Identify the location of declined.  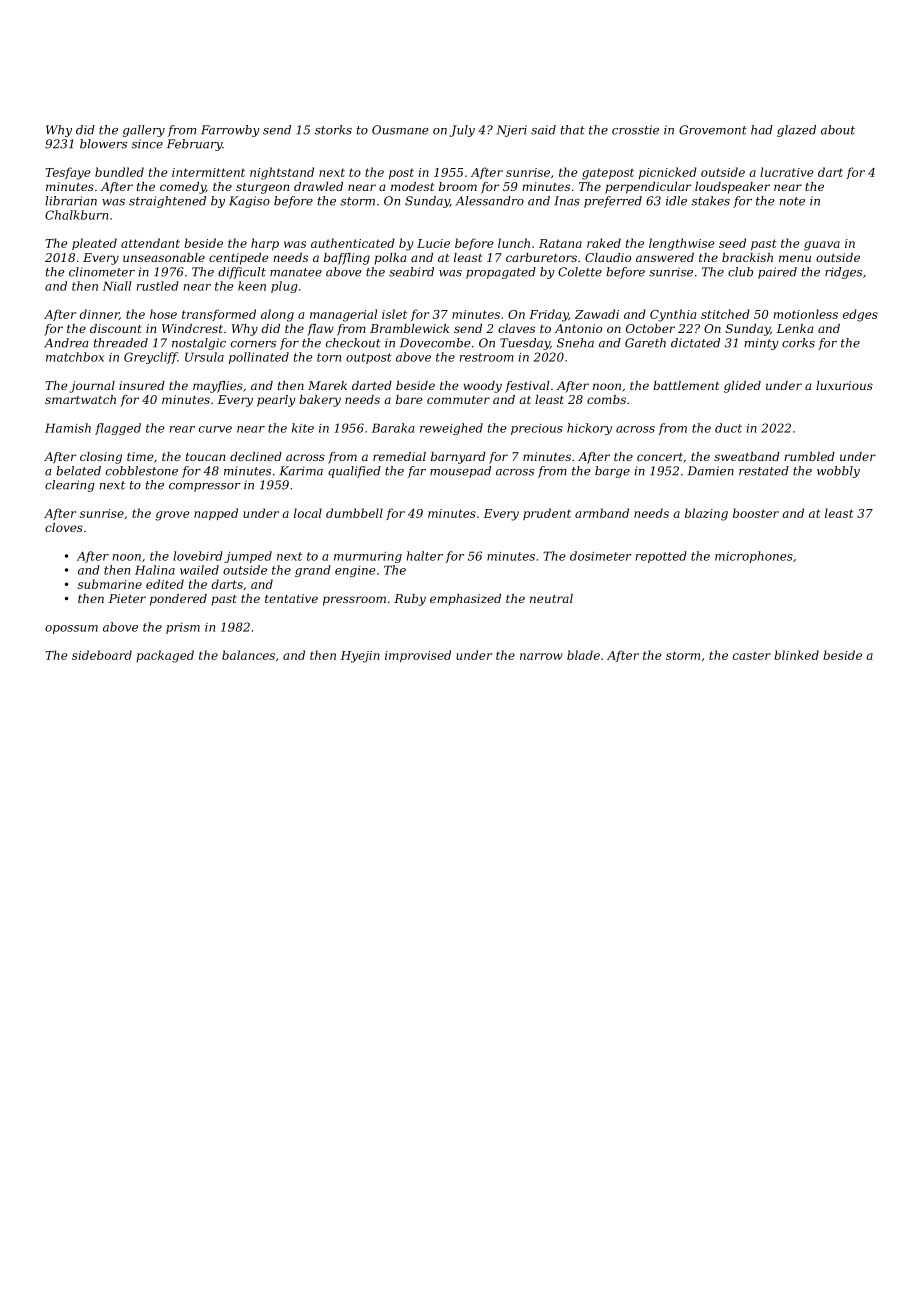
(256, 456).
